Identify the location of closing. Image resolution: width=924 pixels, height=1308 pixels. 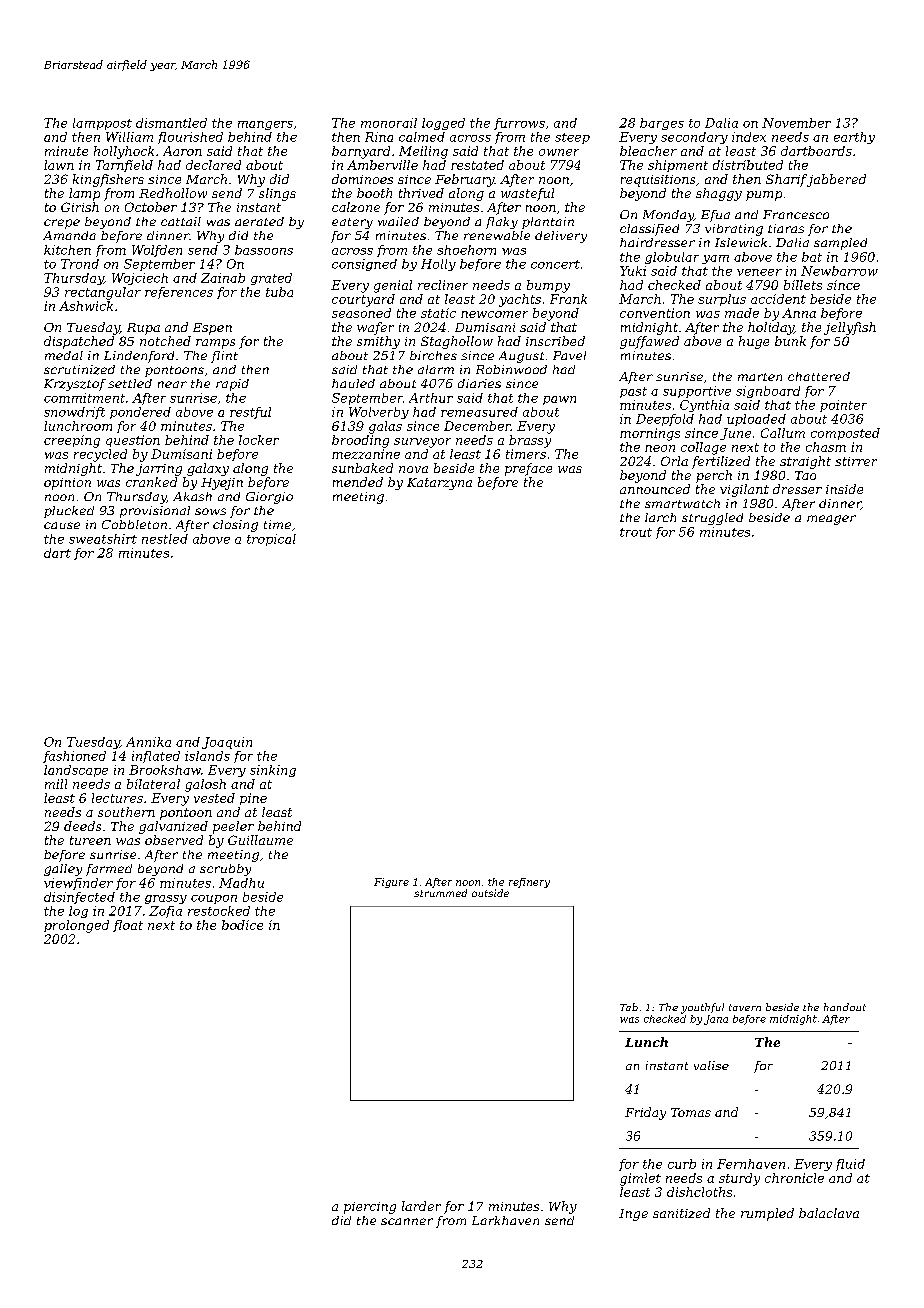
(235, 526).
